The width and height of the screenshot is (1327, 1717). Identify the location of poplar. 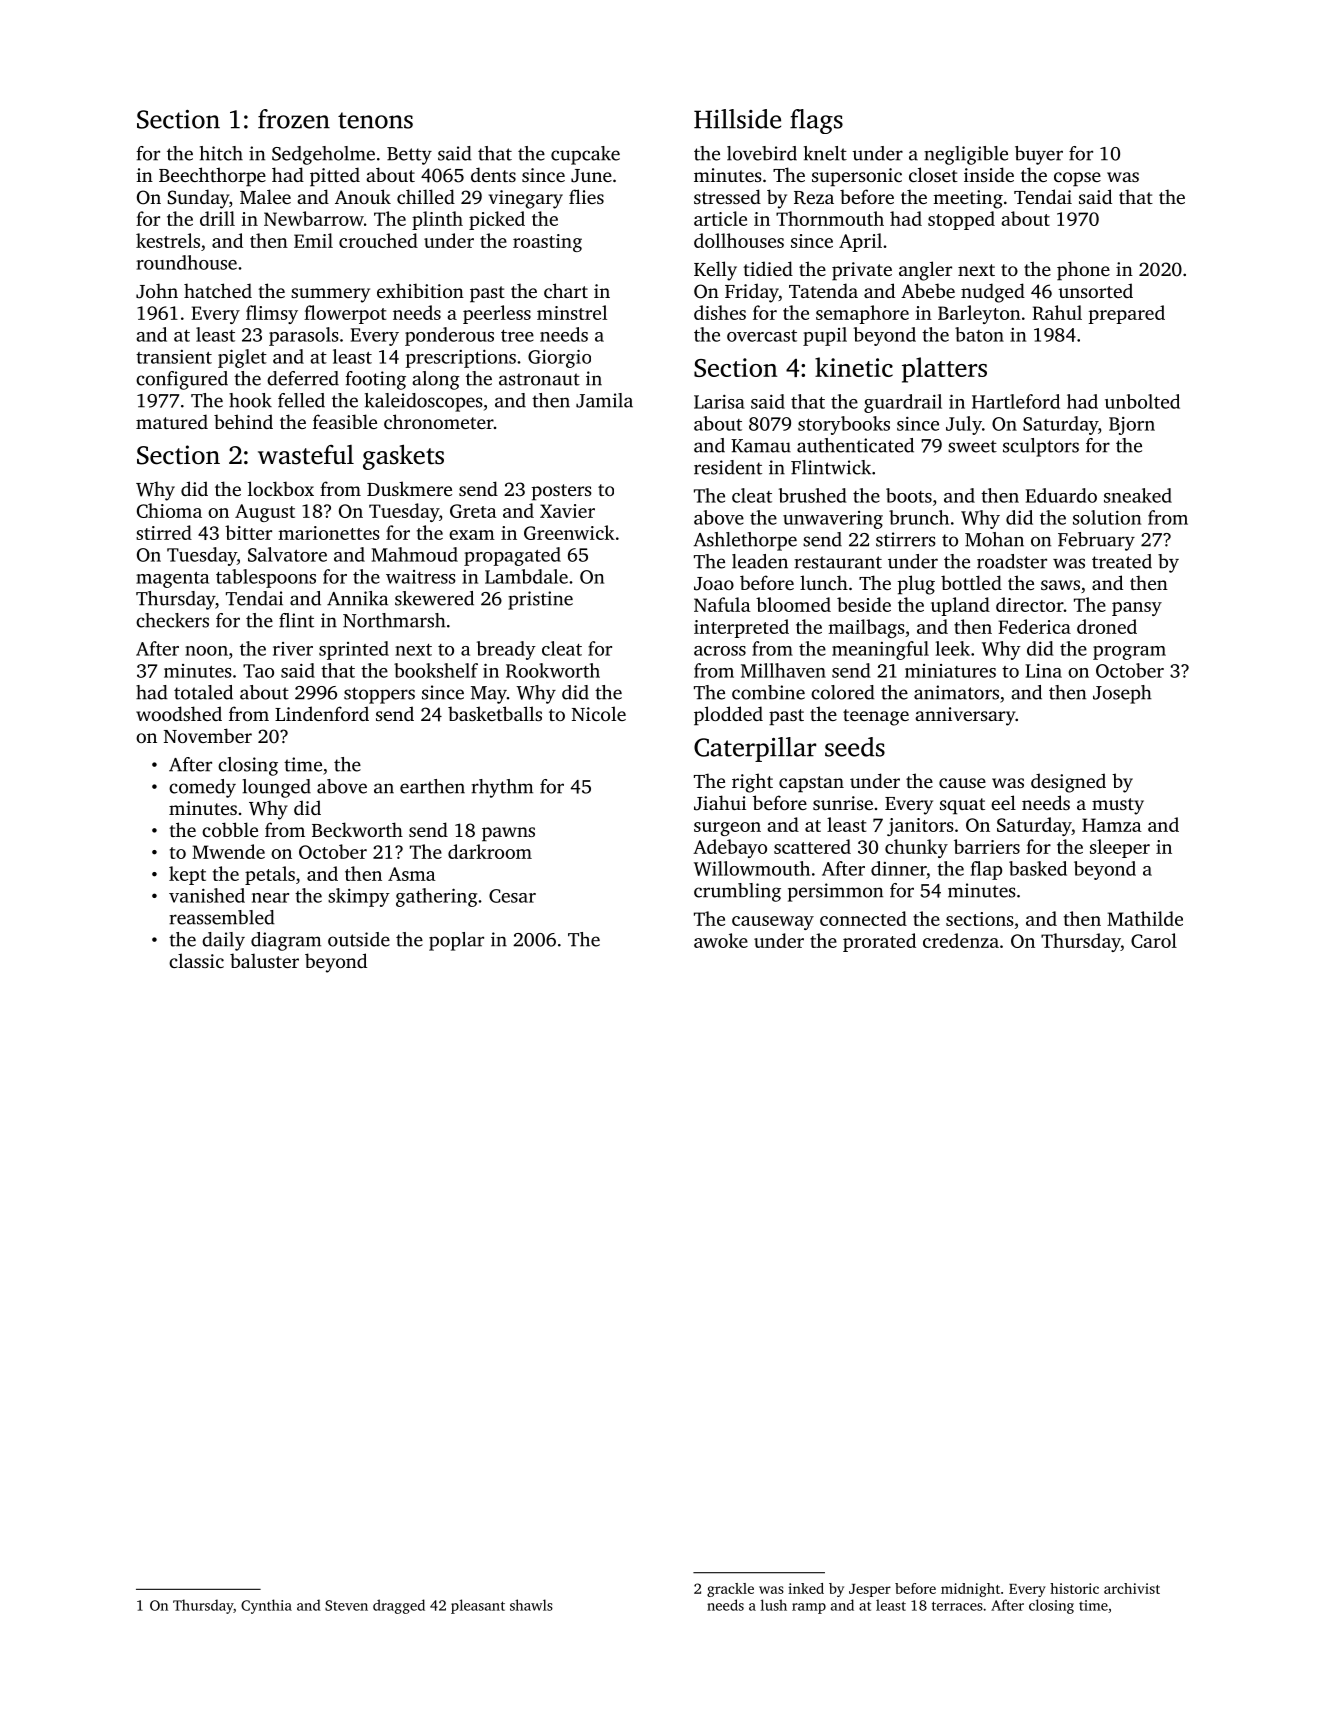
(456, 941).
